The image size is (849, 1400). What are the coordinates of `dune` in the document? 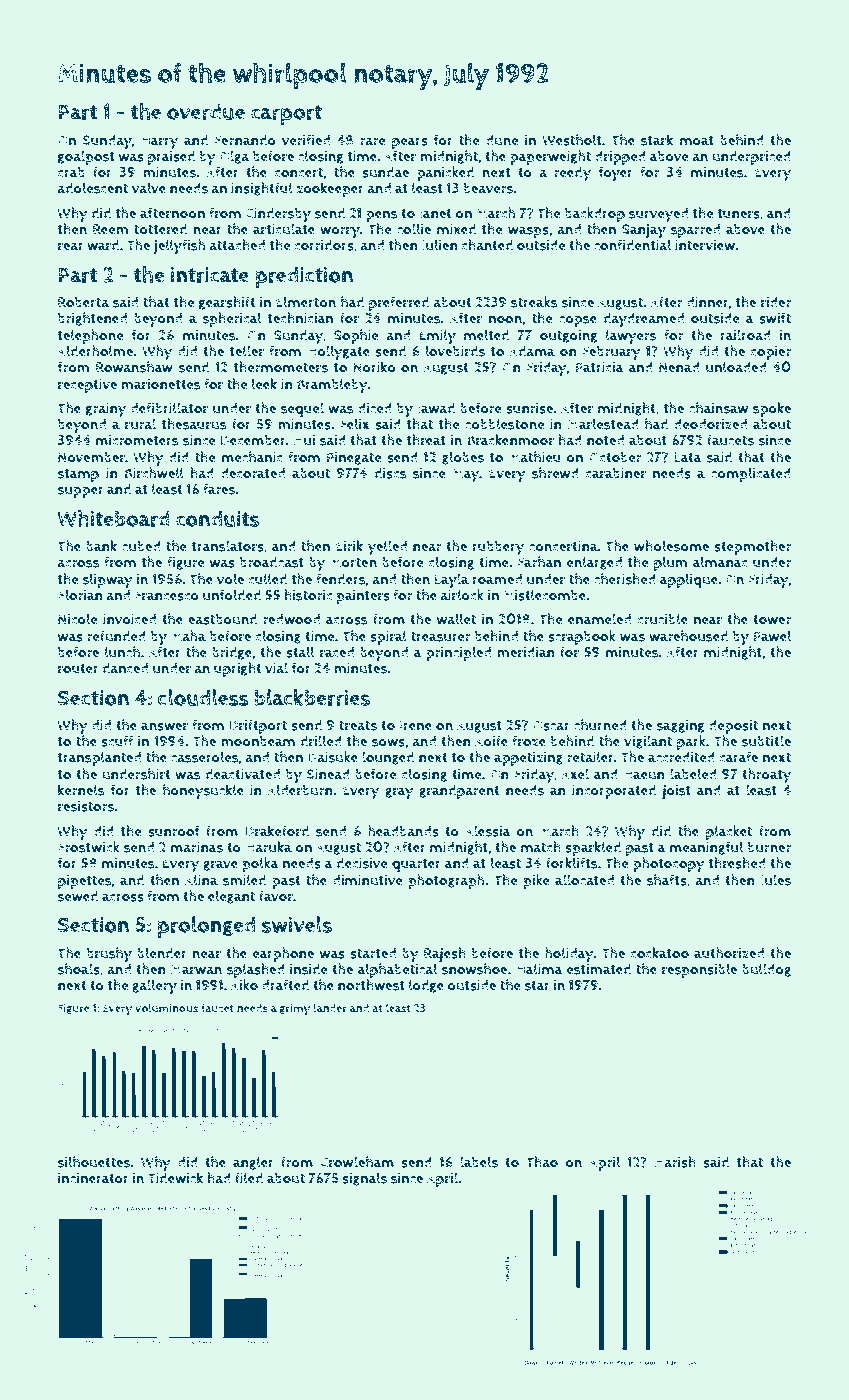 It's located at (502, 140).
